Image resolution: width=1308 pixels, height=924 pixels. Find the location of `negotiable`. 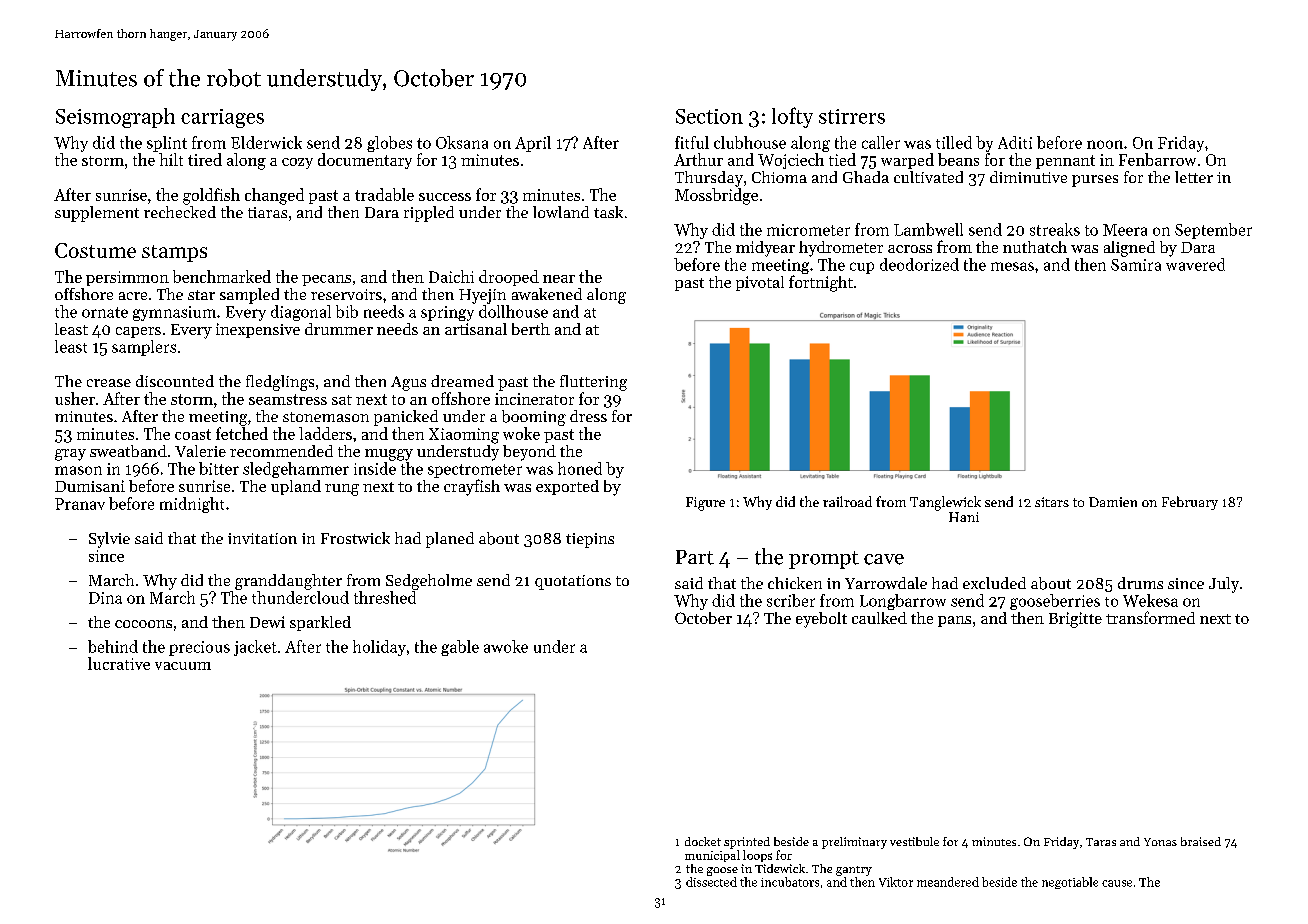

negotiable is located at coordinates (1070, 883).
